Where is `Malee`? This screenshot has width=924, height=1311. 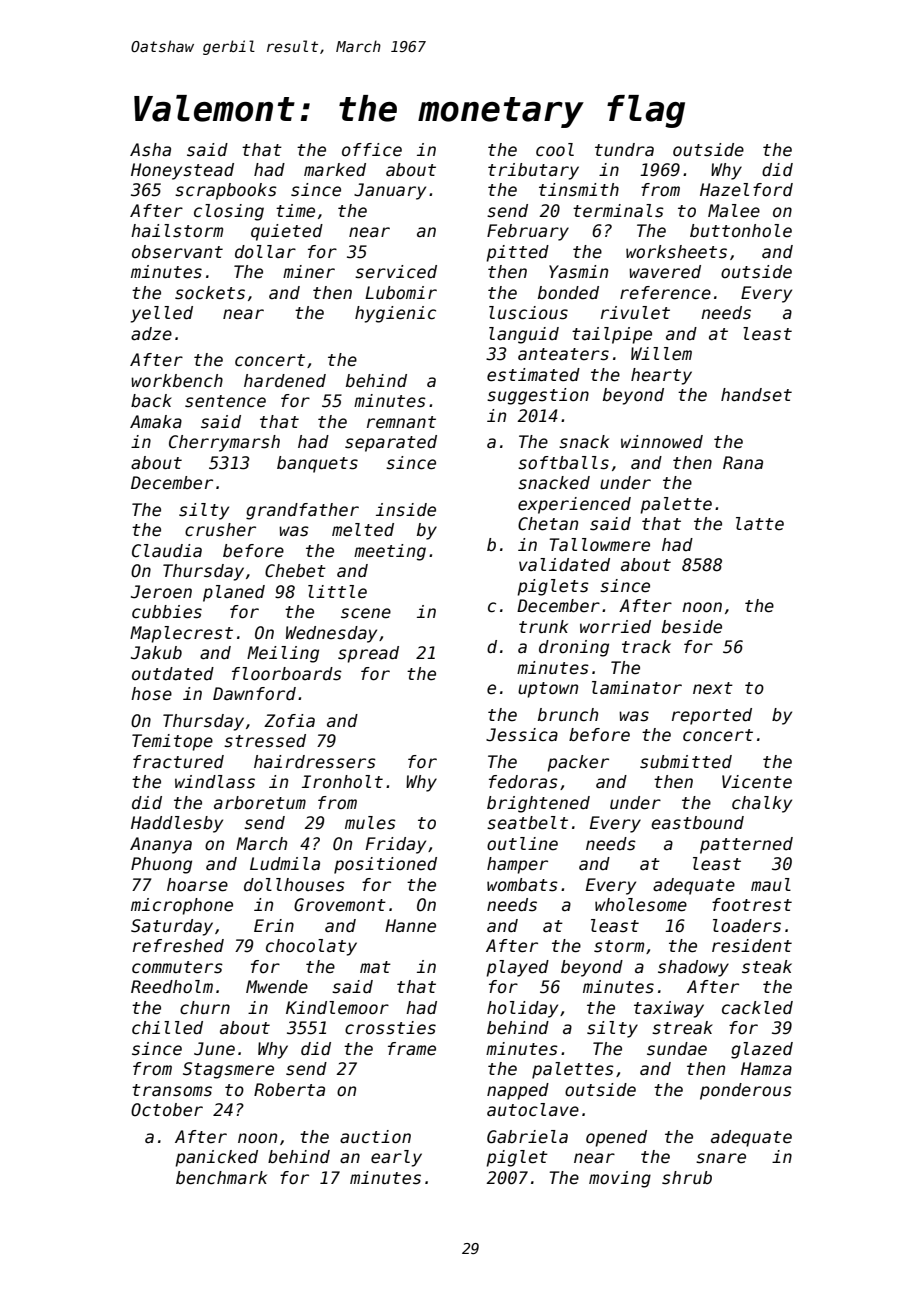 Malee is located at coordinates (734, 211).
